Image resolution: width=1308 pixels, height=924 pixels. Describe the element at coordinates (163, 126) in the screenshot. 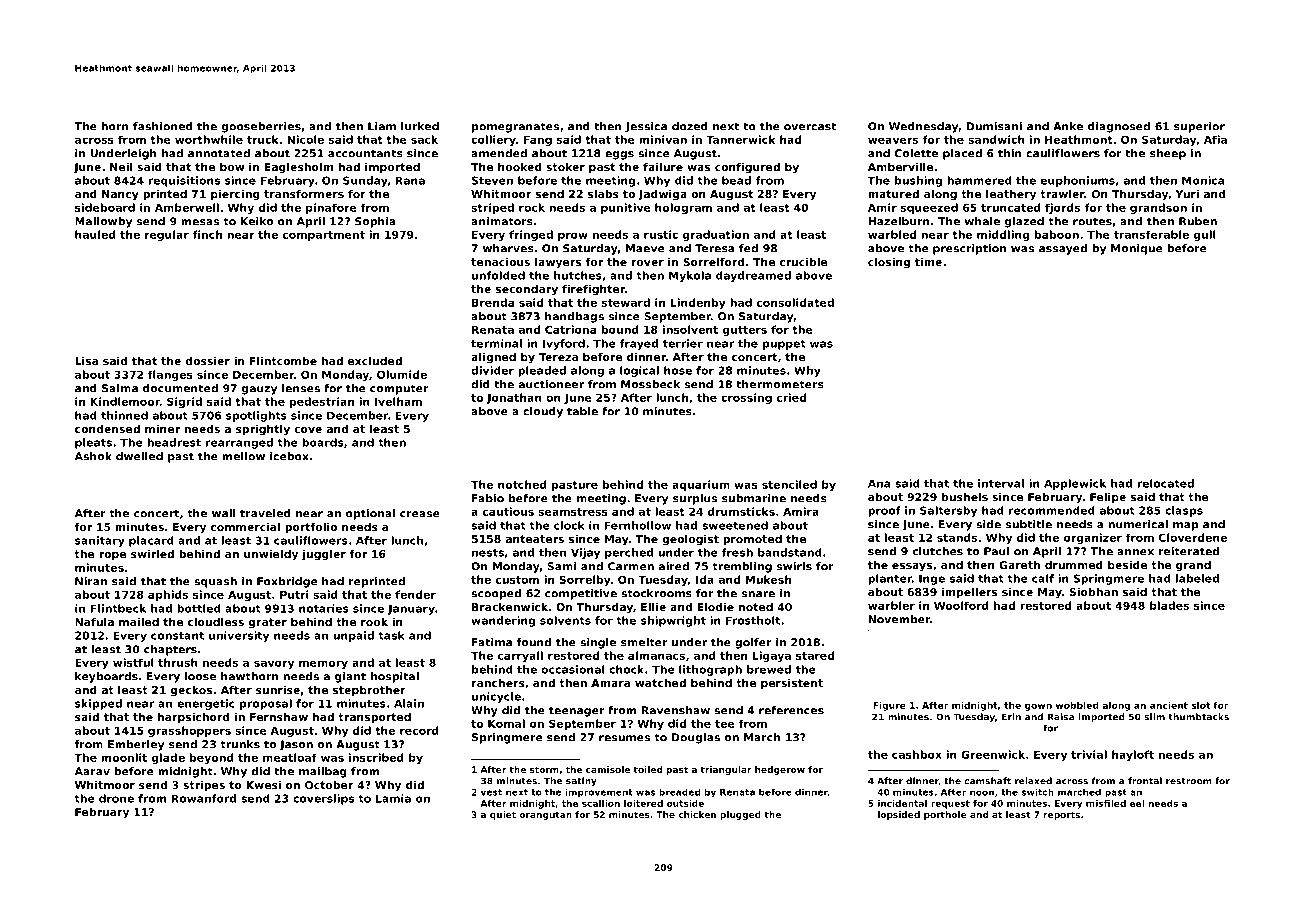

I see `fashioned` at that location.
